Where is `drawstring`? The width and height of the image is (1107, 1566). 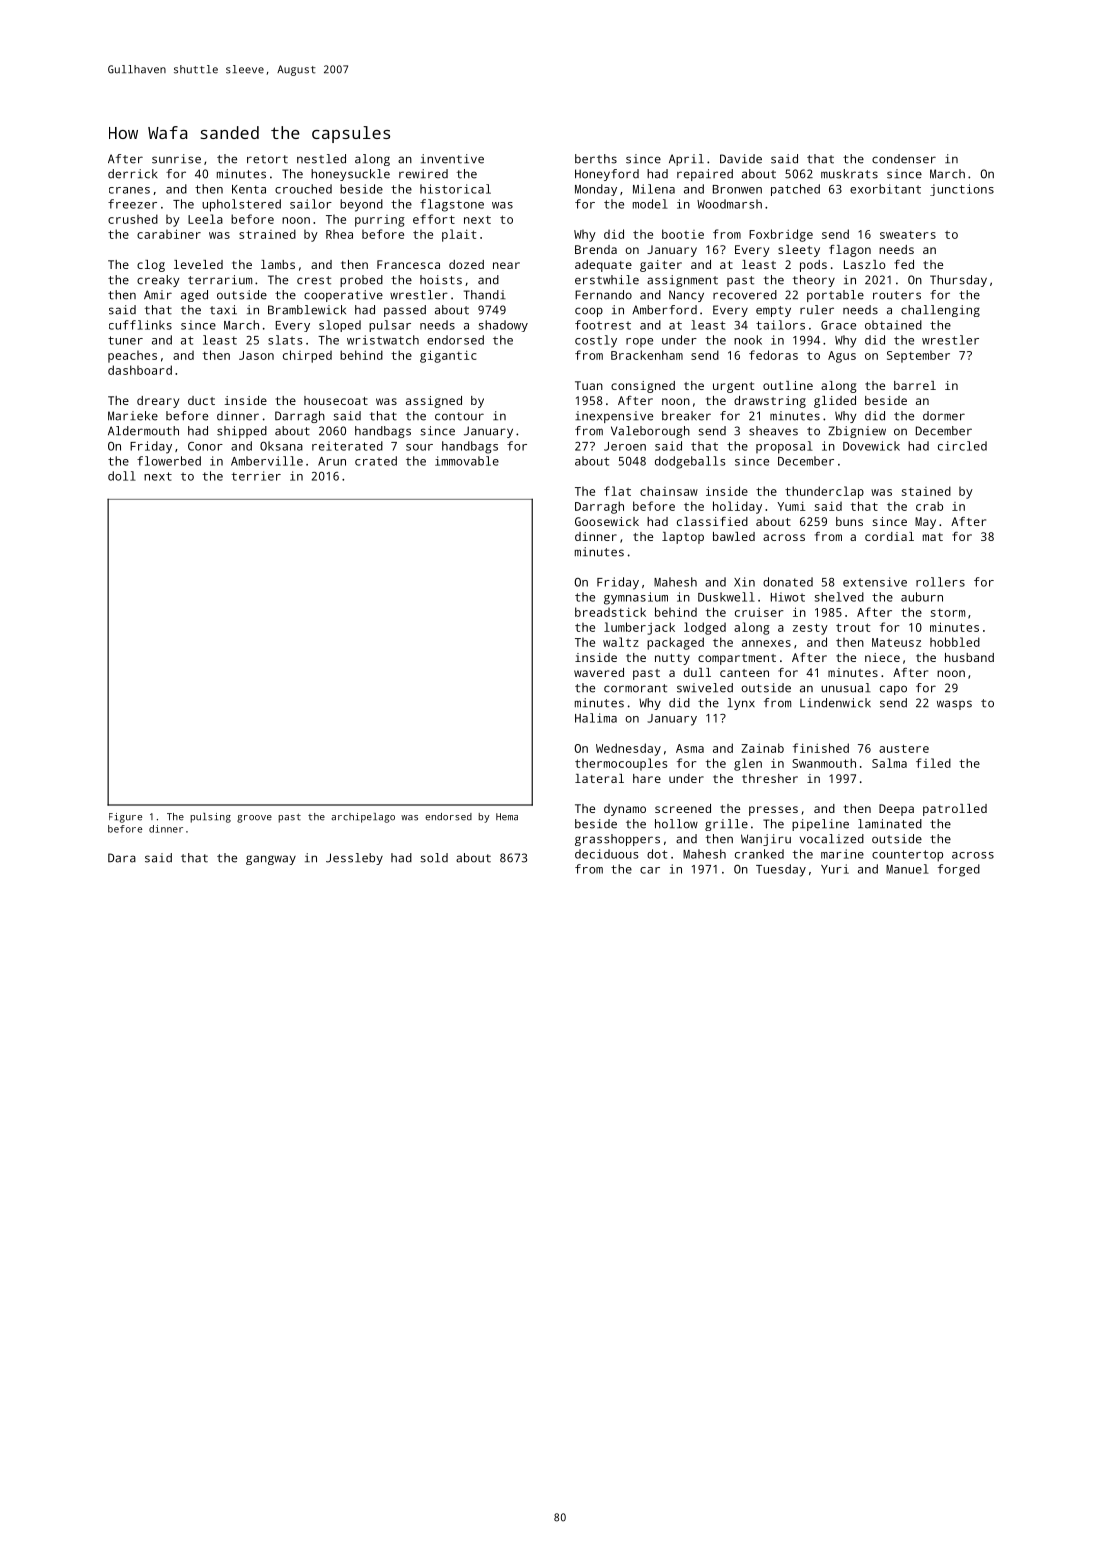 drawstring is located at coordinates (770, 402).
